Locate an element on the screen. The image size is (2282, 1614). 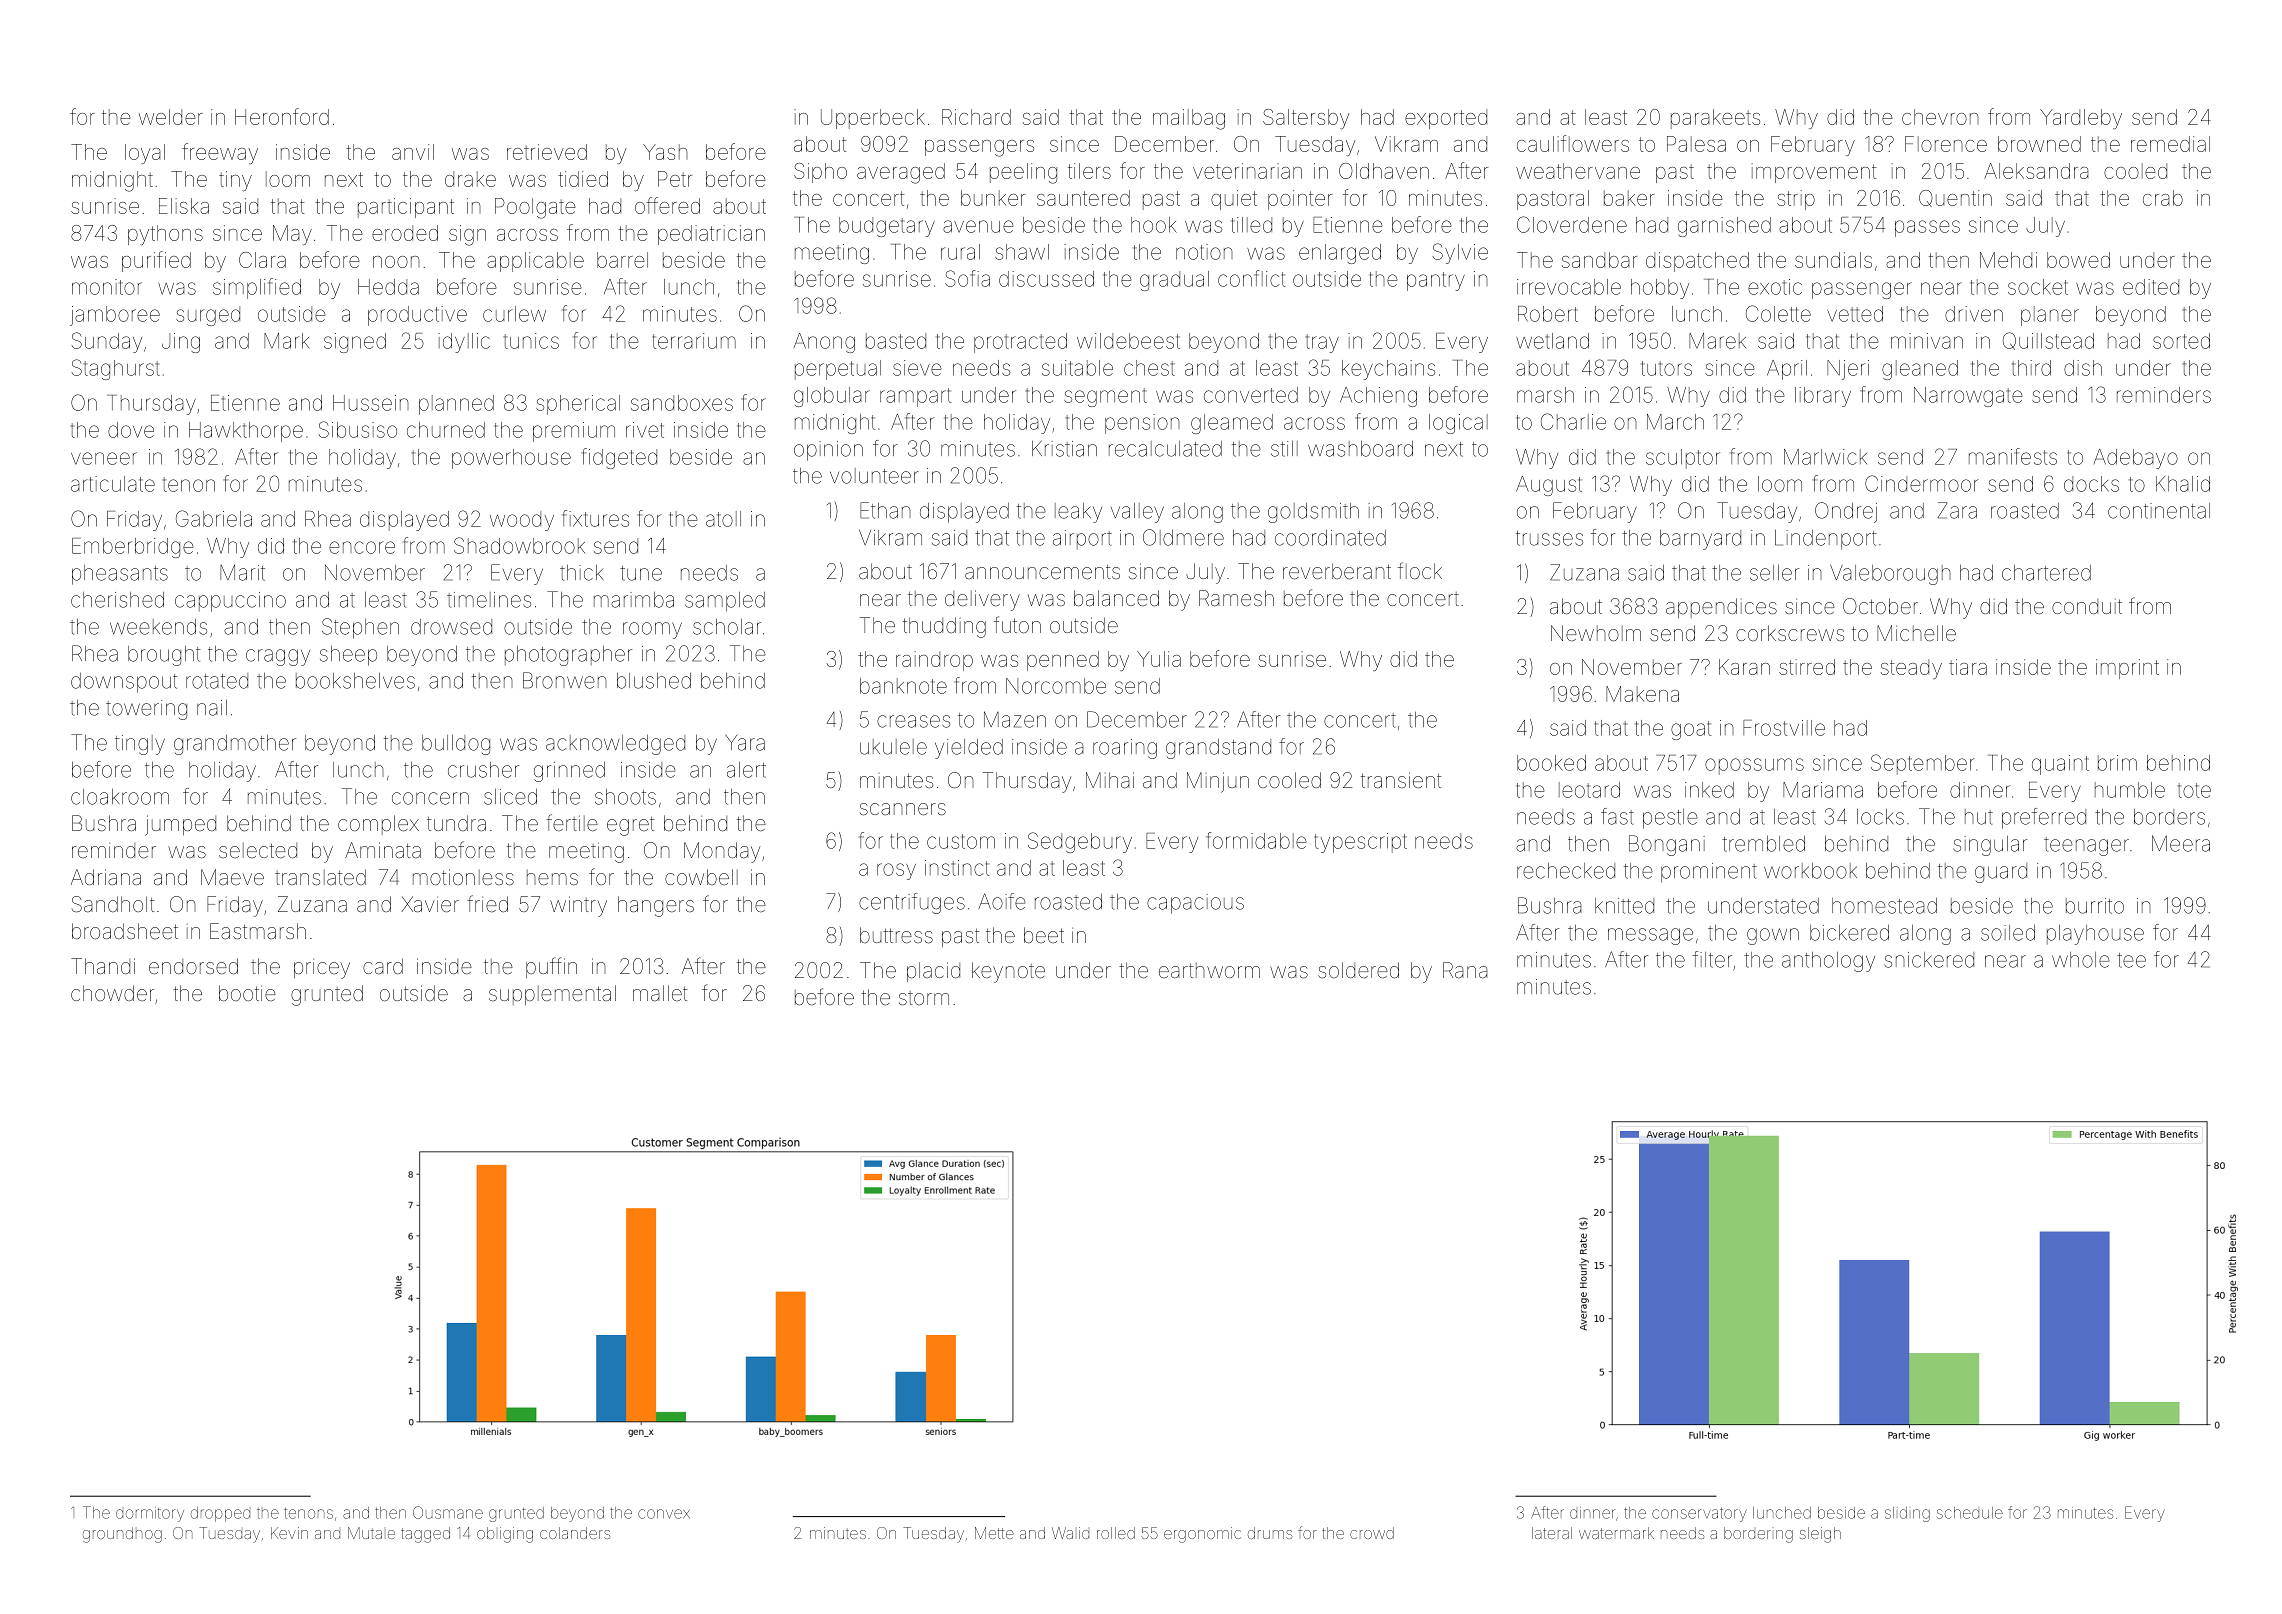
whole is located at coordinates (2081, 960).
